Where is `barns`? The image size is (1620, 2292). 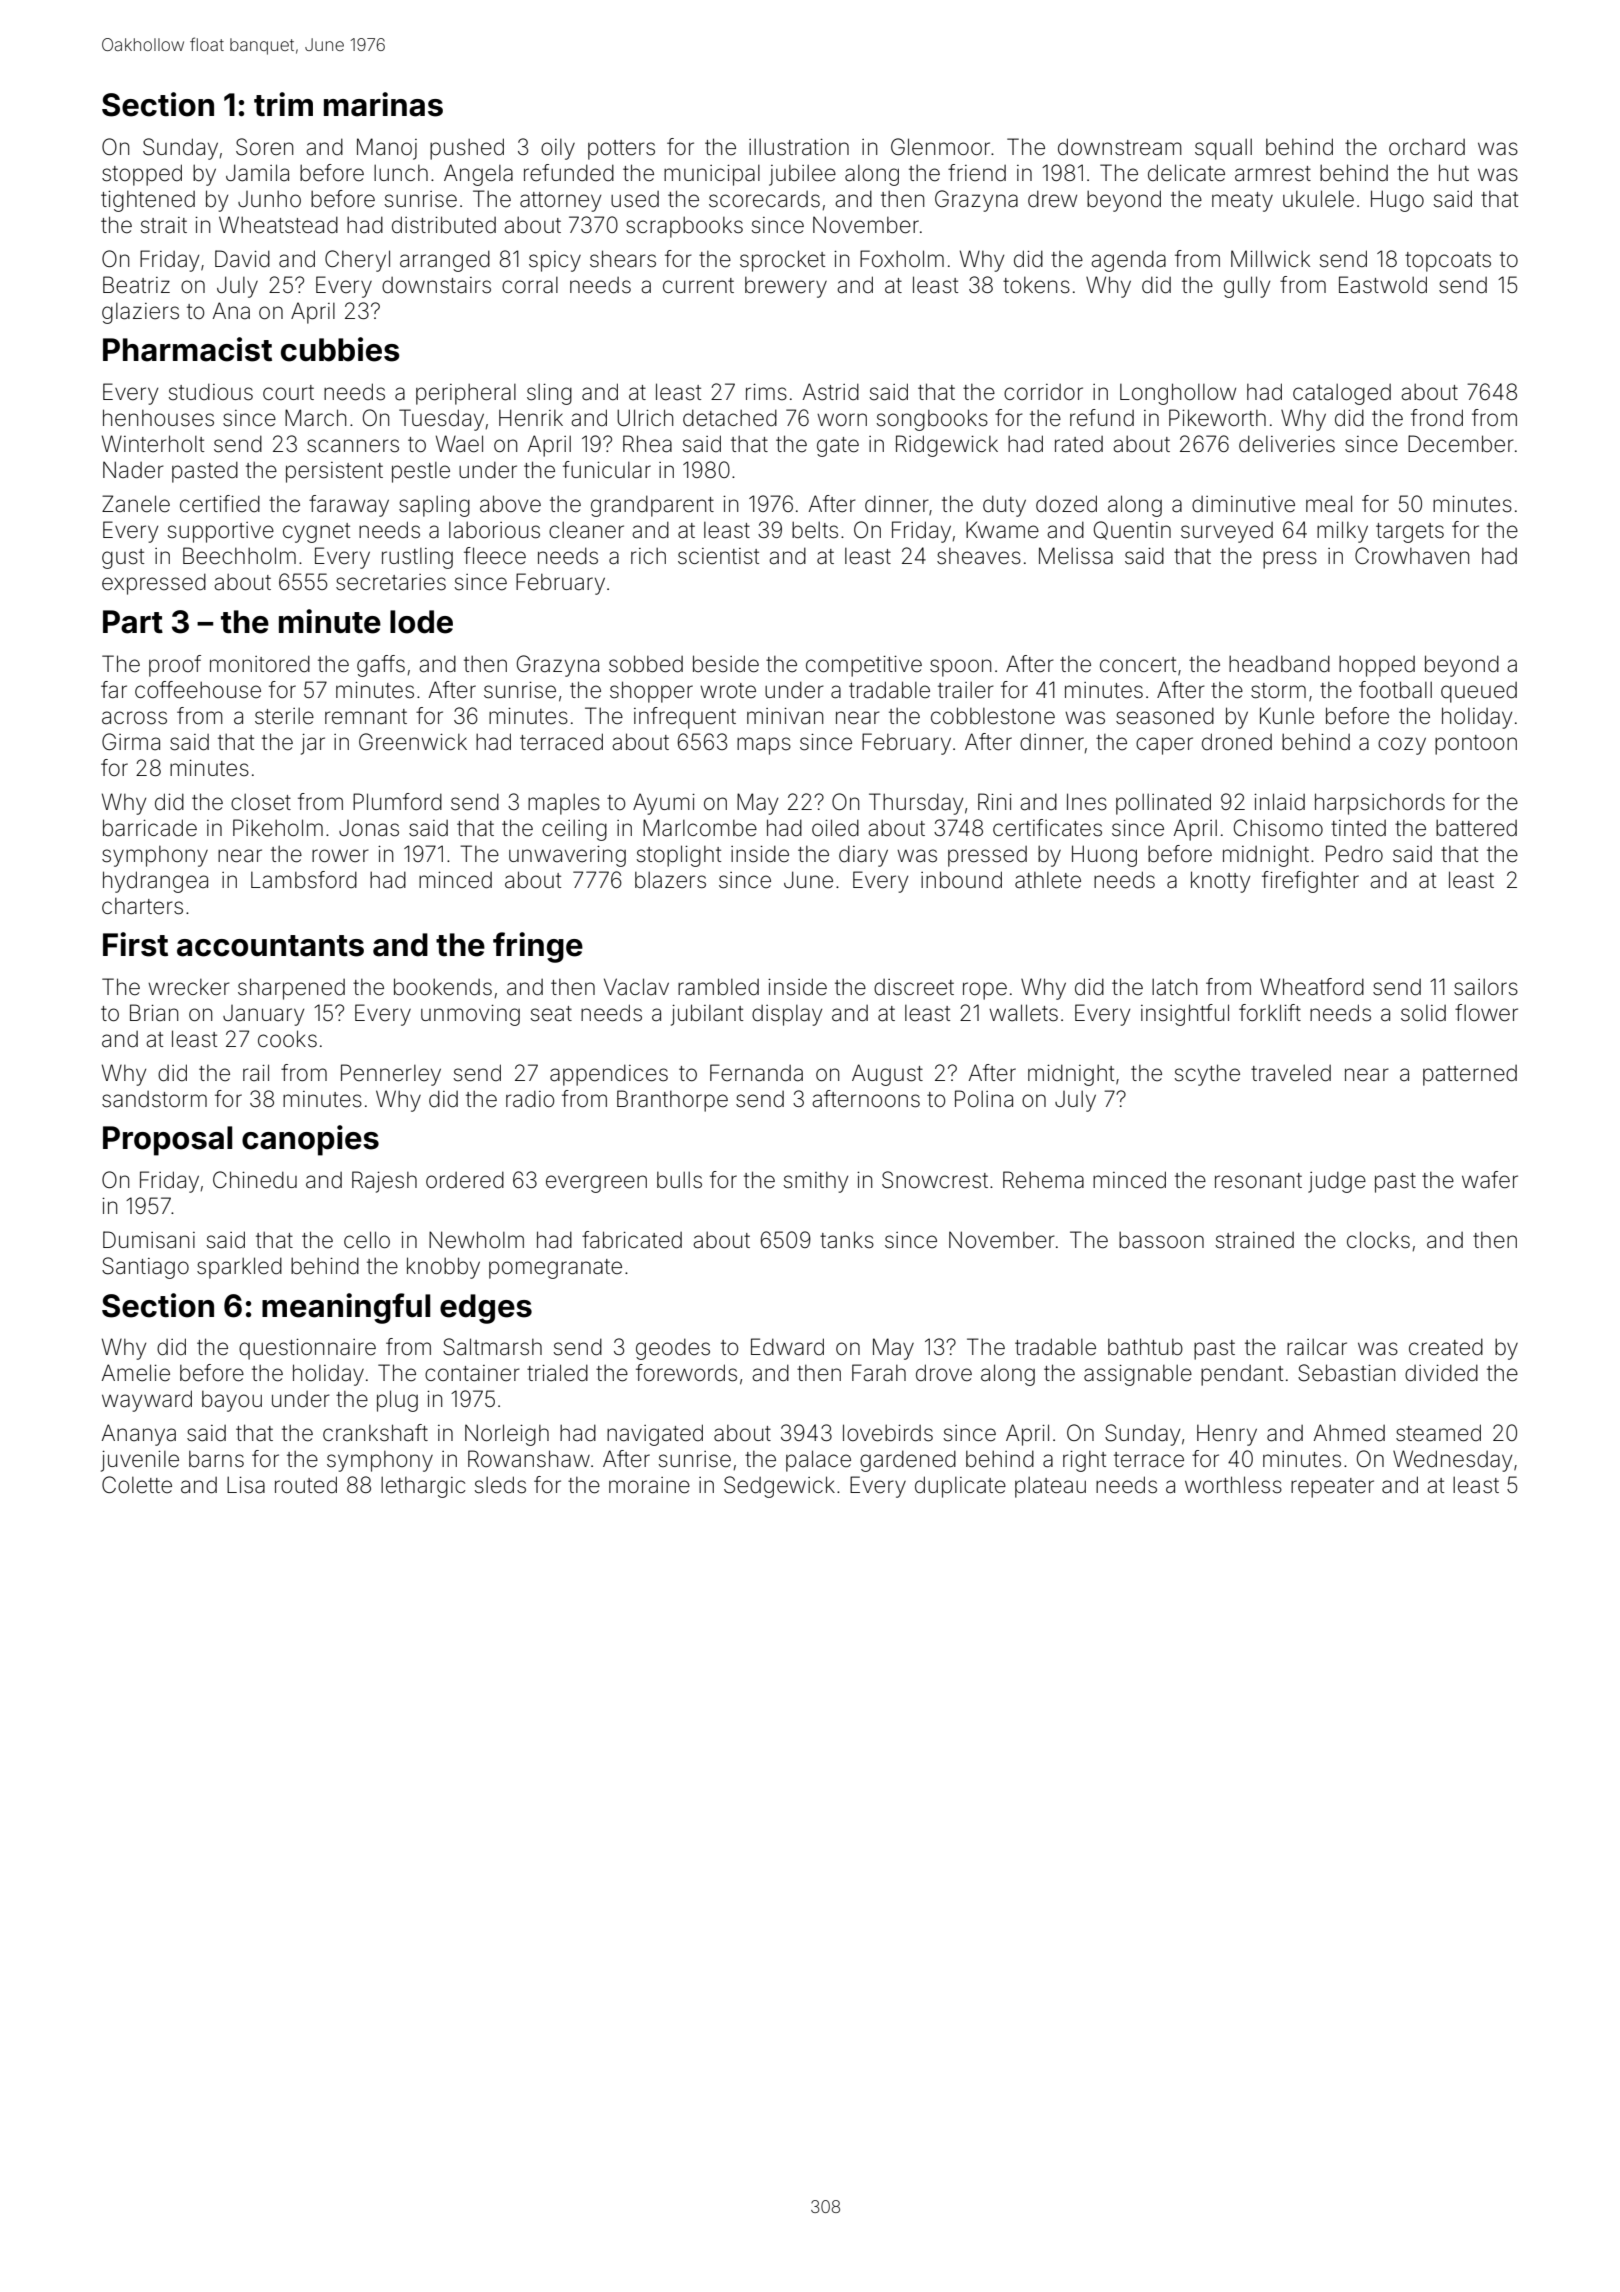 barns is located at coordinates (216, 1459).
